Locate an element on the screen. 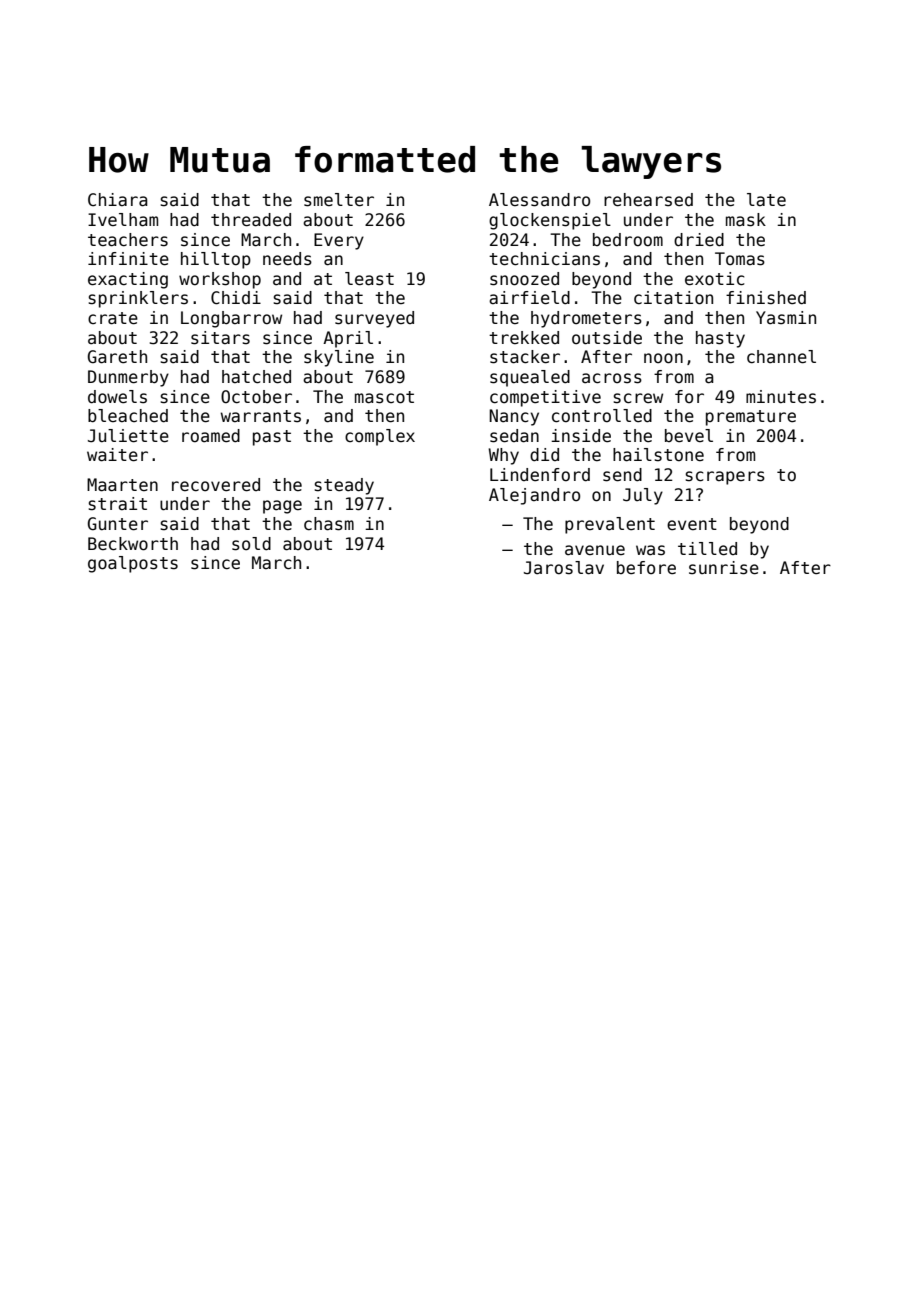  sitars is located at coordinates (220, 338).
